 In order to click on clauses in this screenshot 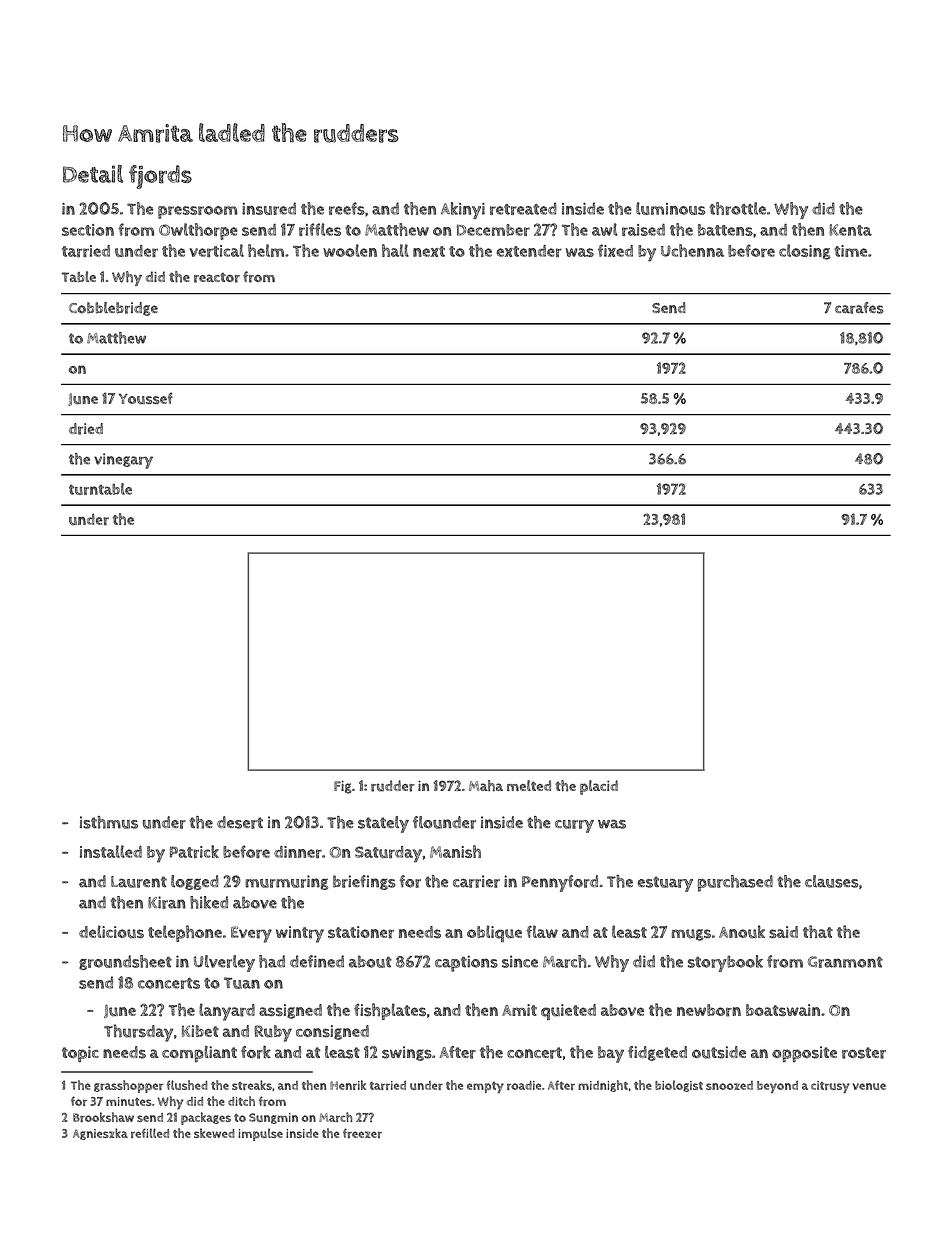, I will do `click(832, 881)`.
